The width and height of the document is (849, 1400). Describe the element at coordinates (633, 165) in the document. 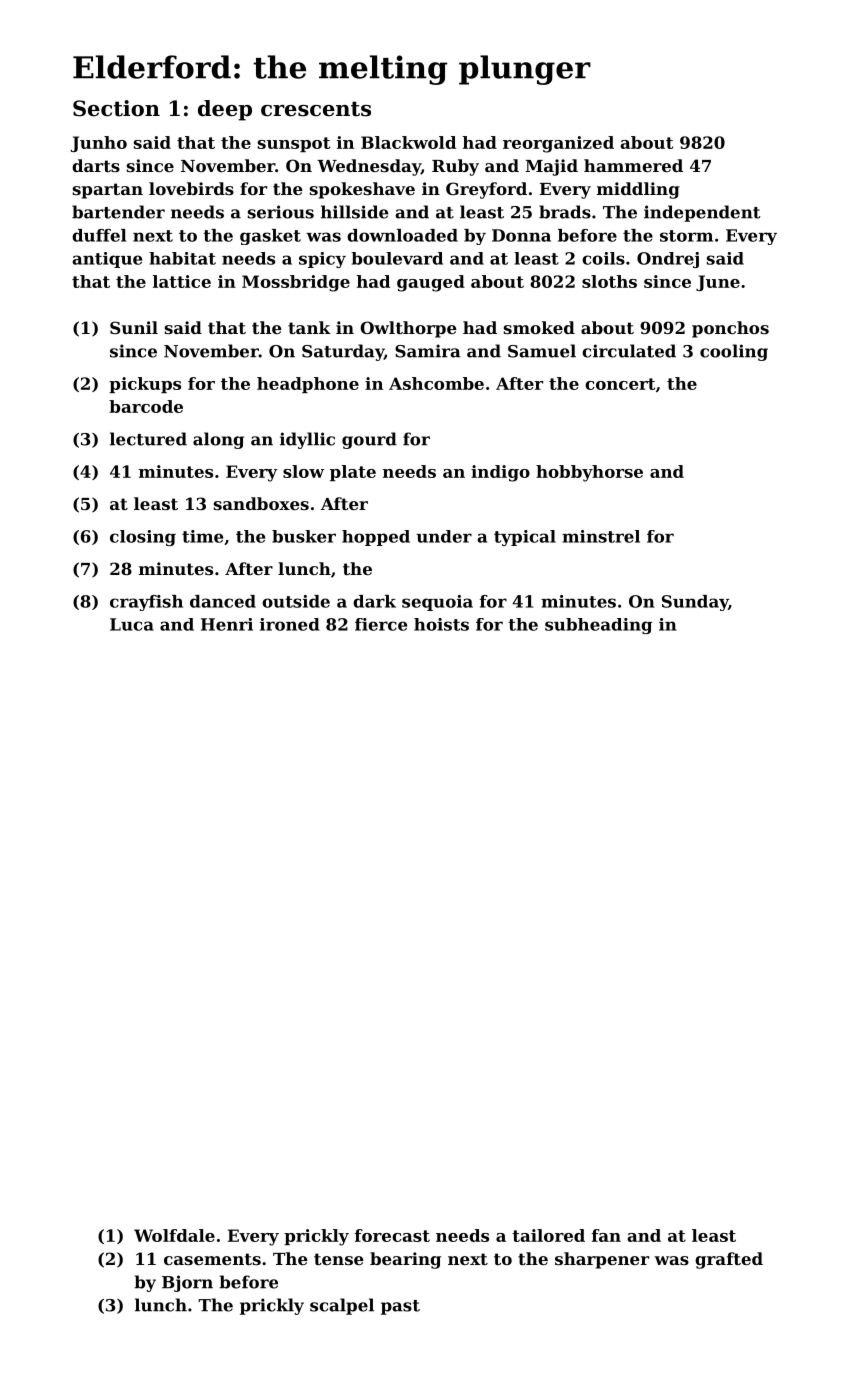

I see `hammered` at that location.
